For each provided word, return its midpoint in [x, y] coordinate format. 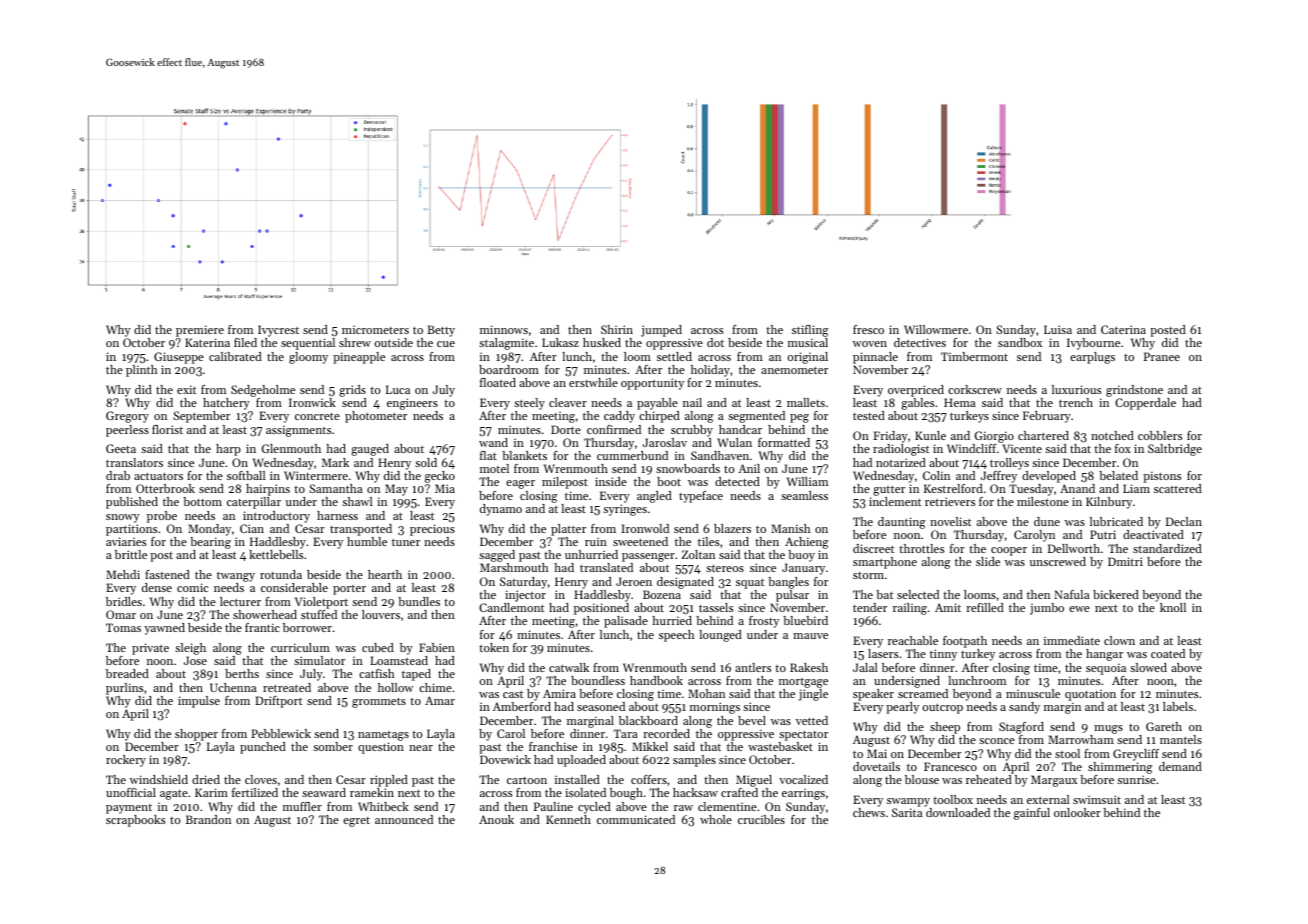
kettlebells [276, 554]
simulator [319, 660]
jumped [661, 331]
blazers [732, 528]
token [494, 647]
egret [356, 822]
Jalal [865, 667]
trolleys [1009, 464]
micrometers [375, 329]
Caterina [1123, 329]
